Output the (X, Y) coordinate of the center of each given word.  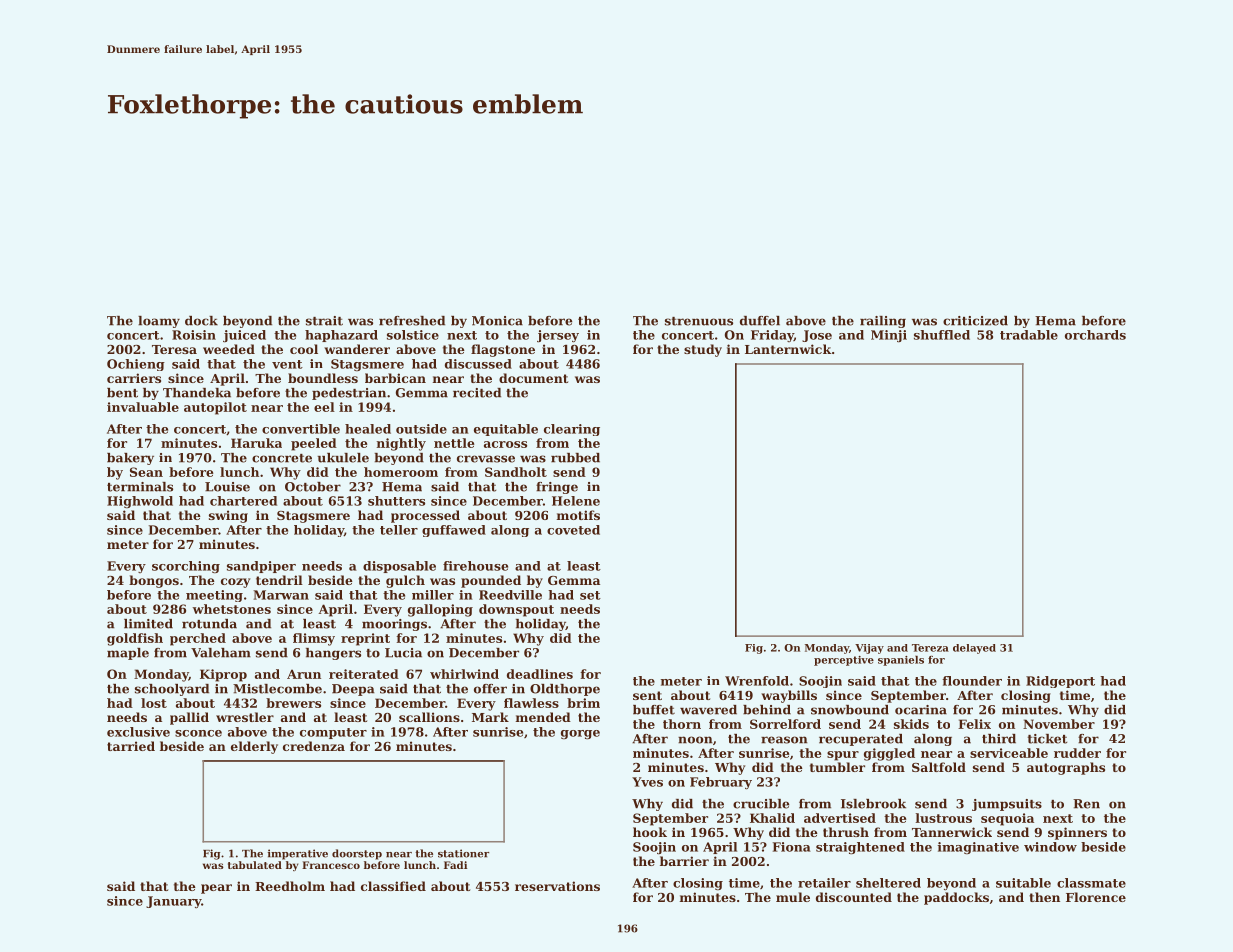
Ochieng (136, 365)
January (173, 902)
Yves (647, 782)
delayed (974, 649)
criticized (975, 321)
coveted (573, 530)
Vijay (869, 649)
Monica (497, 321)
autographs (1066, 768)
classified (393, 886)
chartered (243, 501)
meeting (214, 596)
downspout (516, 610)
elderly (254, 747)
